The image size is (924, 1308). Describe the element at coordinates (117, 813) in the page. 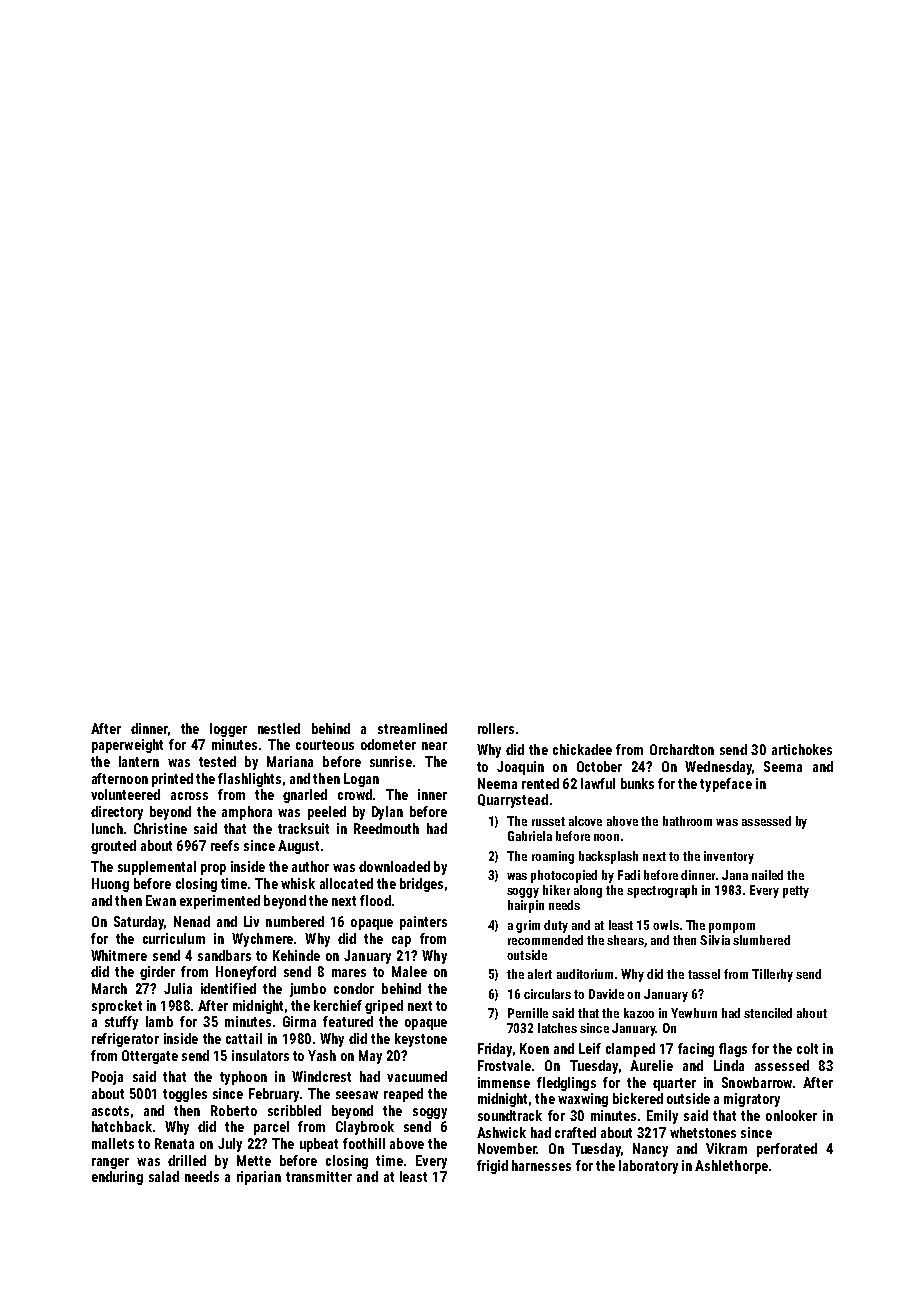

I see `directory` at that location.
